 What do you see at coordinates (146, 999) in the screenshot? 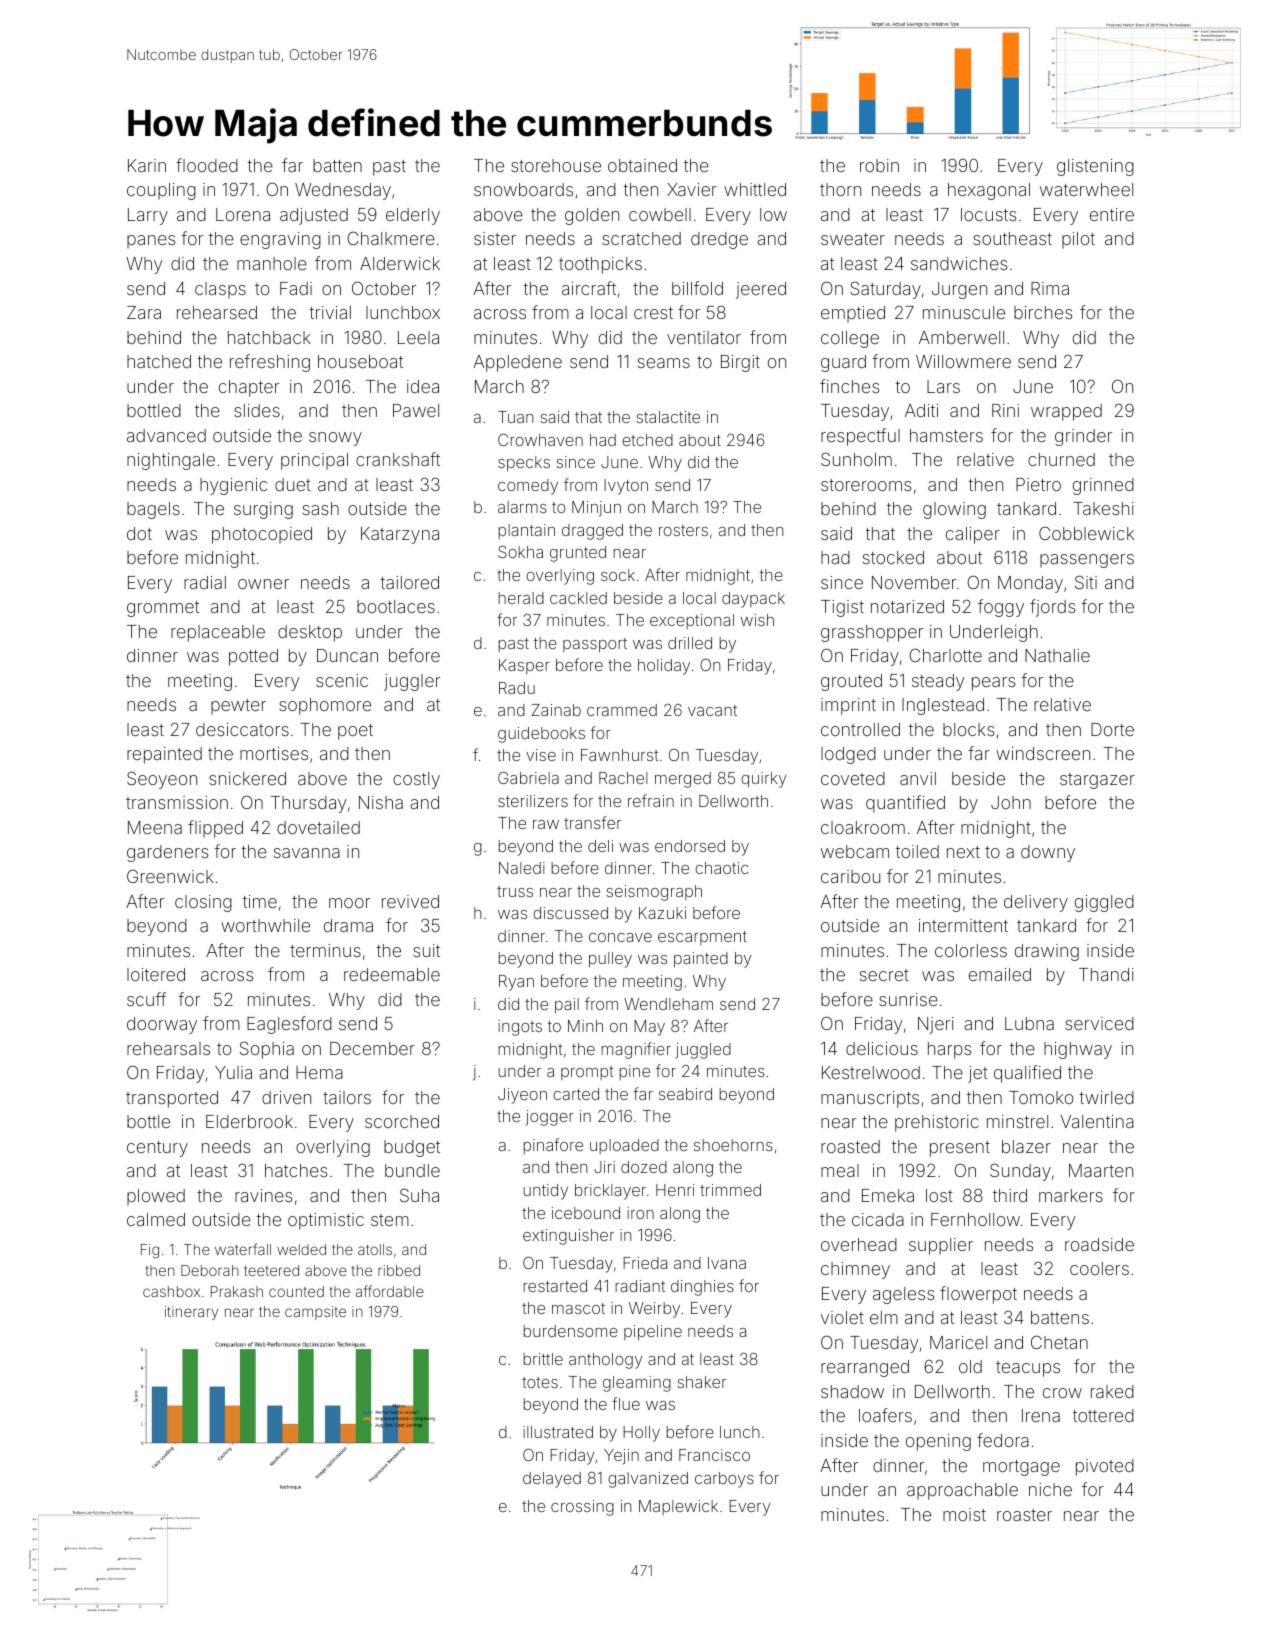
I see `scuff` at bounding box center [146, 999].
